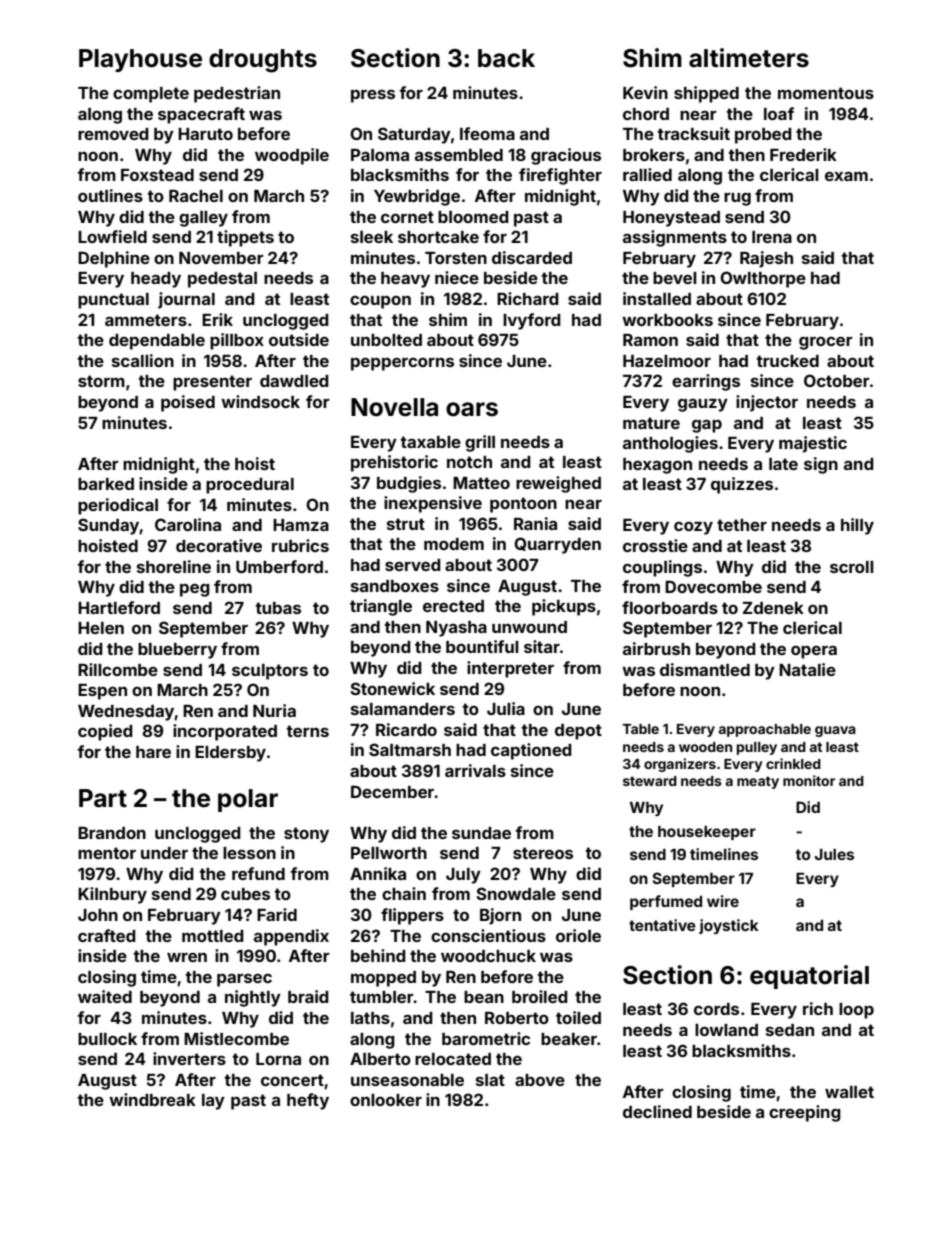 The width and height of the screenshot is (952, 1233). What do you see at coordinates (767, 403) in the screenshot?
I see `injector` at bounding box center [767, 403].
